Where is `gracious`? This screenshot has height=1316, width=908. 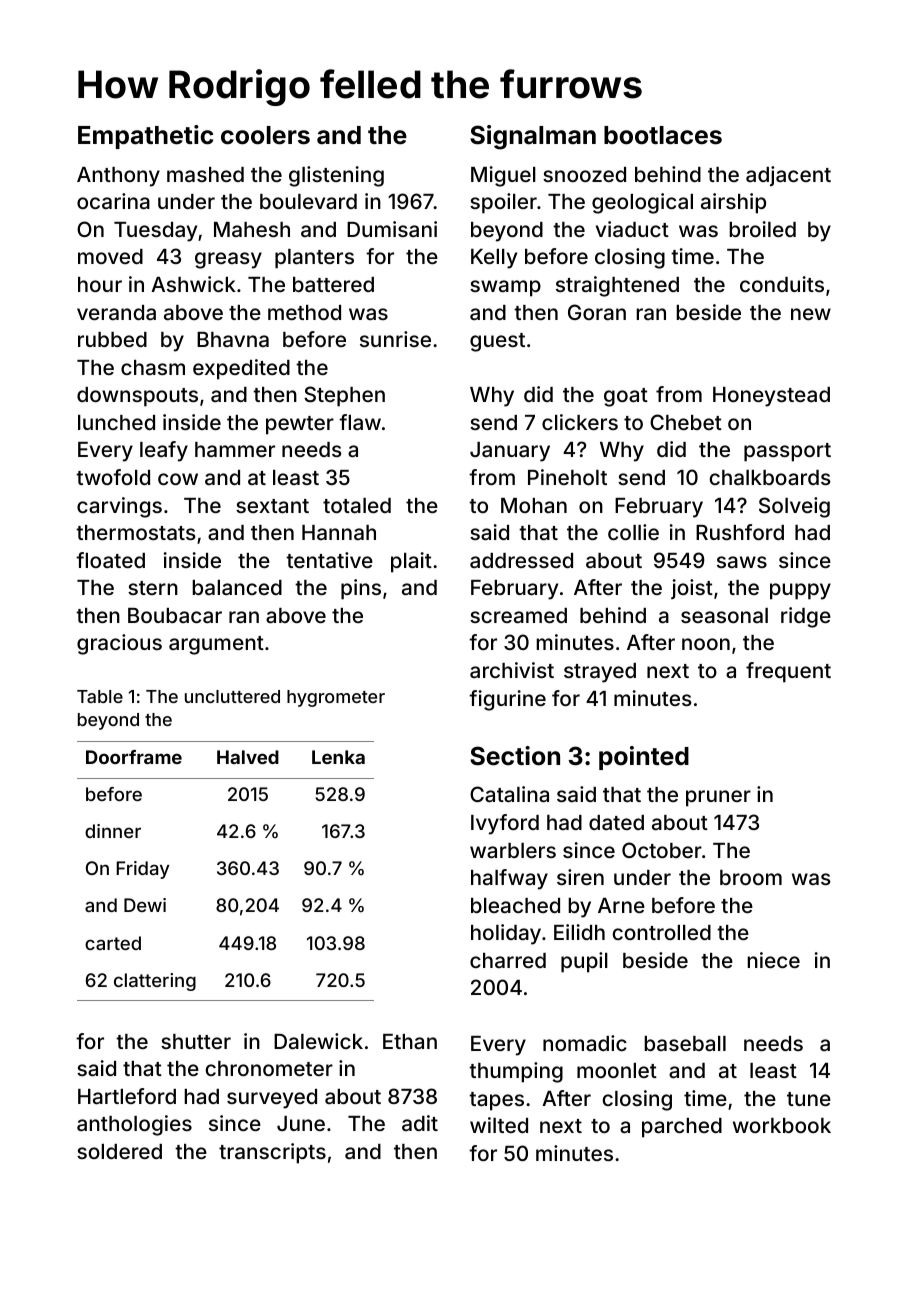
gracious is located at coordinates (119, 644).
